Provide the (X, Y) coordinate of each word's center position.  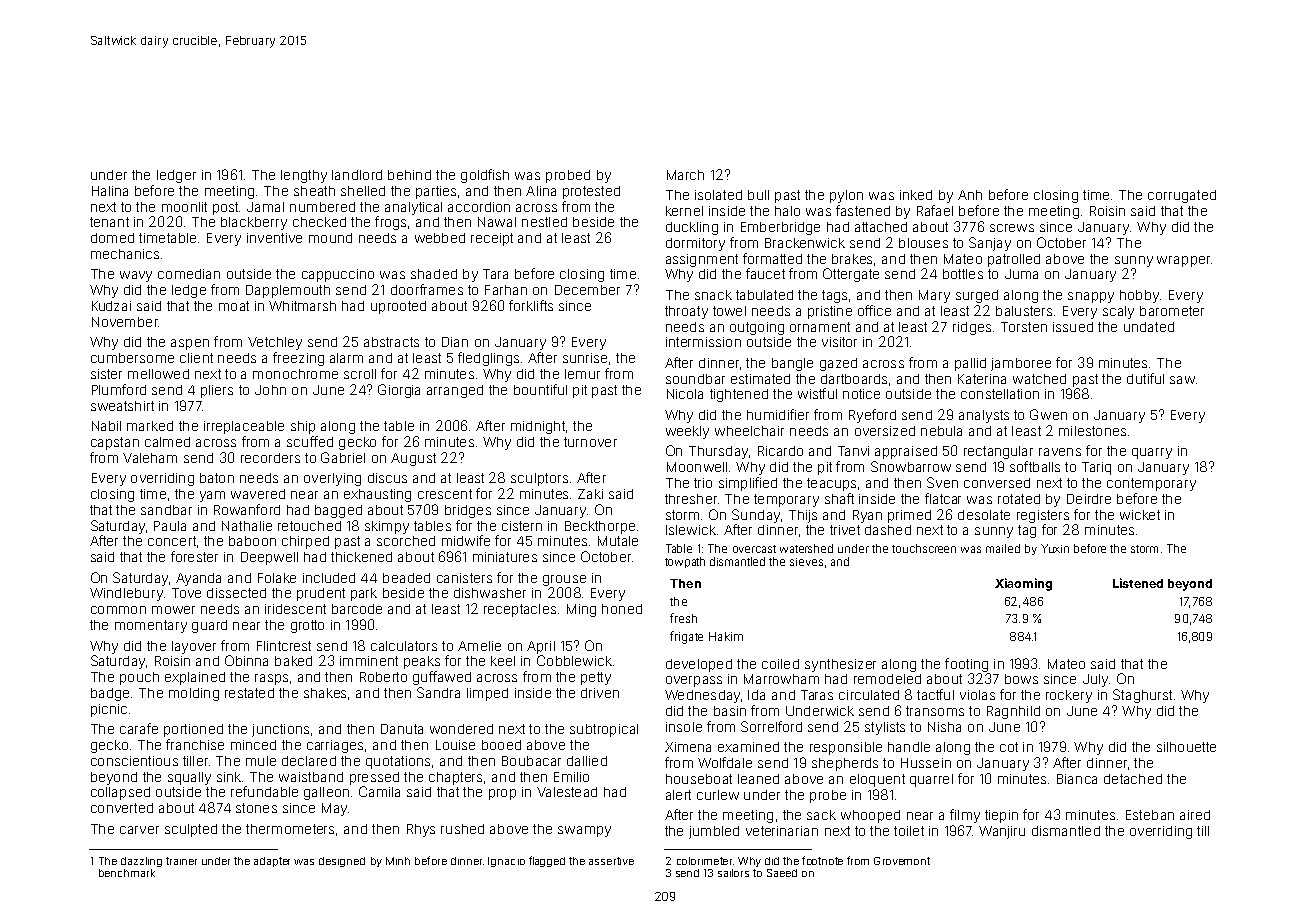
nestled (544, 222)
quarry (1152, 453)
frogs (390, 223)
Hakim (726, 636)
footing (966, 665)
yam (212, 496)
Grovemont (902, 861)
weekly (687, 432)
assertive (611, 861)
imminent (369, 661)
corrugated (1182, 196)
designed (342, 862)
